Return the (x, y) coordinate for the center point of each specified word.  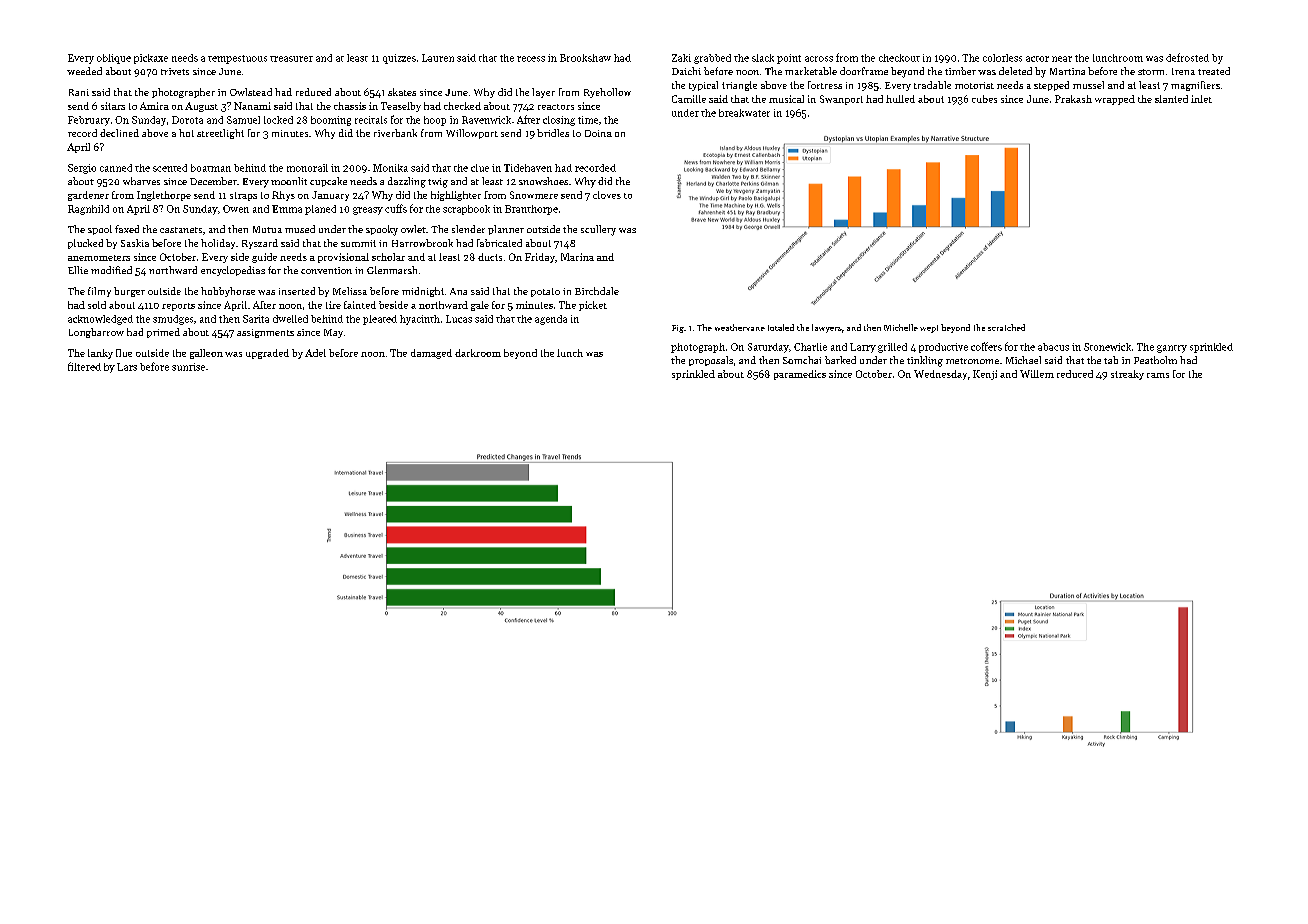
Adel (315, 353)
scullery (598, 230)
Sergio (82, 169)
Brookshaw (585, 58)
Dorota (187, 120)
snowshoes (543, 181)
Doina (598, 133)
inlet (1201, 99)
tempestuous (237, 59)
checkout (899, 58)
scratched (1006, 327)
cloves (607, 195)
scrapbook (466, 210)
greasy (368, 211)
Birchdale (597, 291)
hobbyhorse (228, 292)
